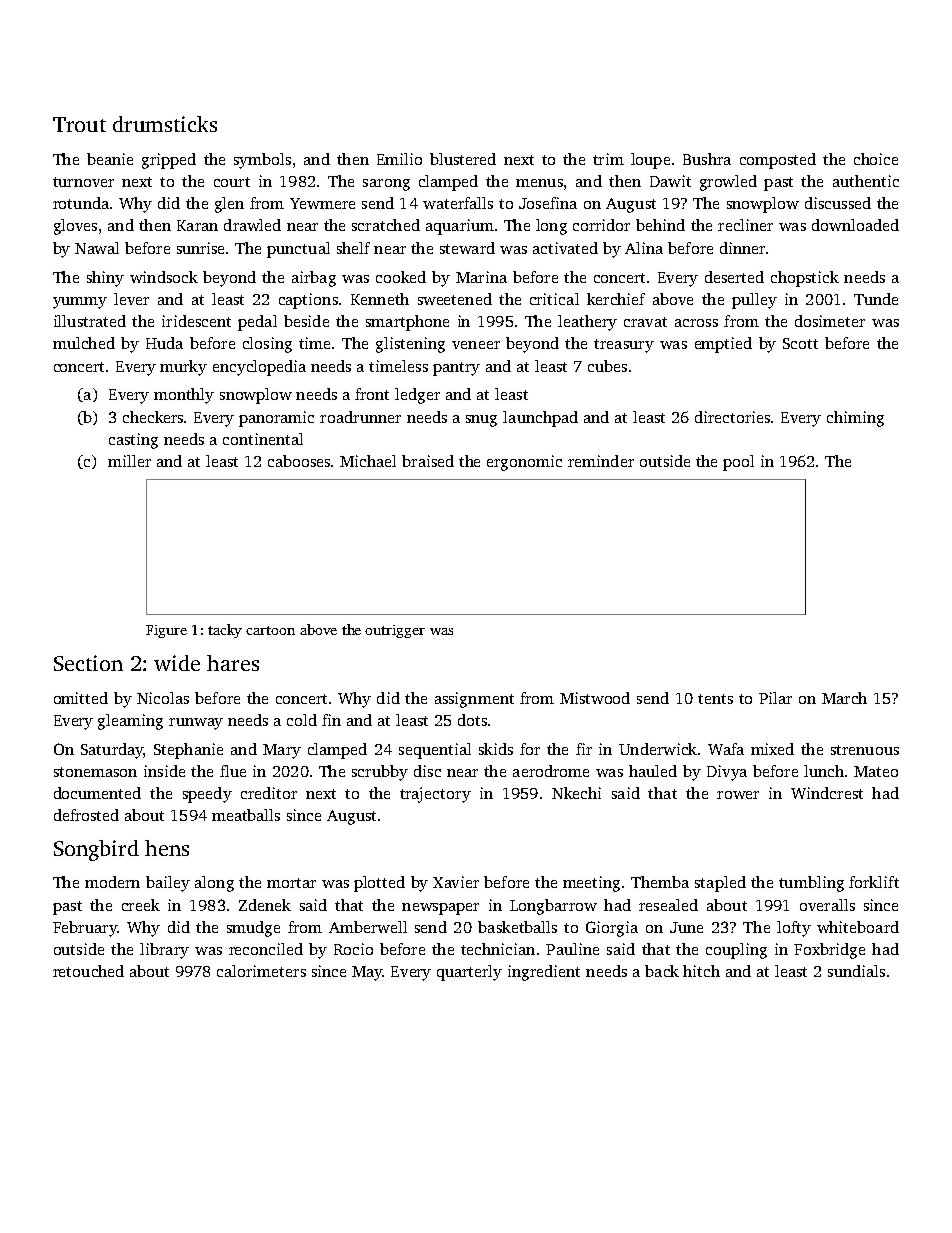  What do you see at coordinates (133, 441) in the screenshot?
I see `casting` at bounding box center [133, 441].
